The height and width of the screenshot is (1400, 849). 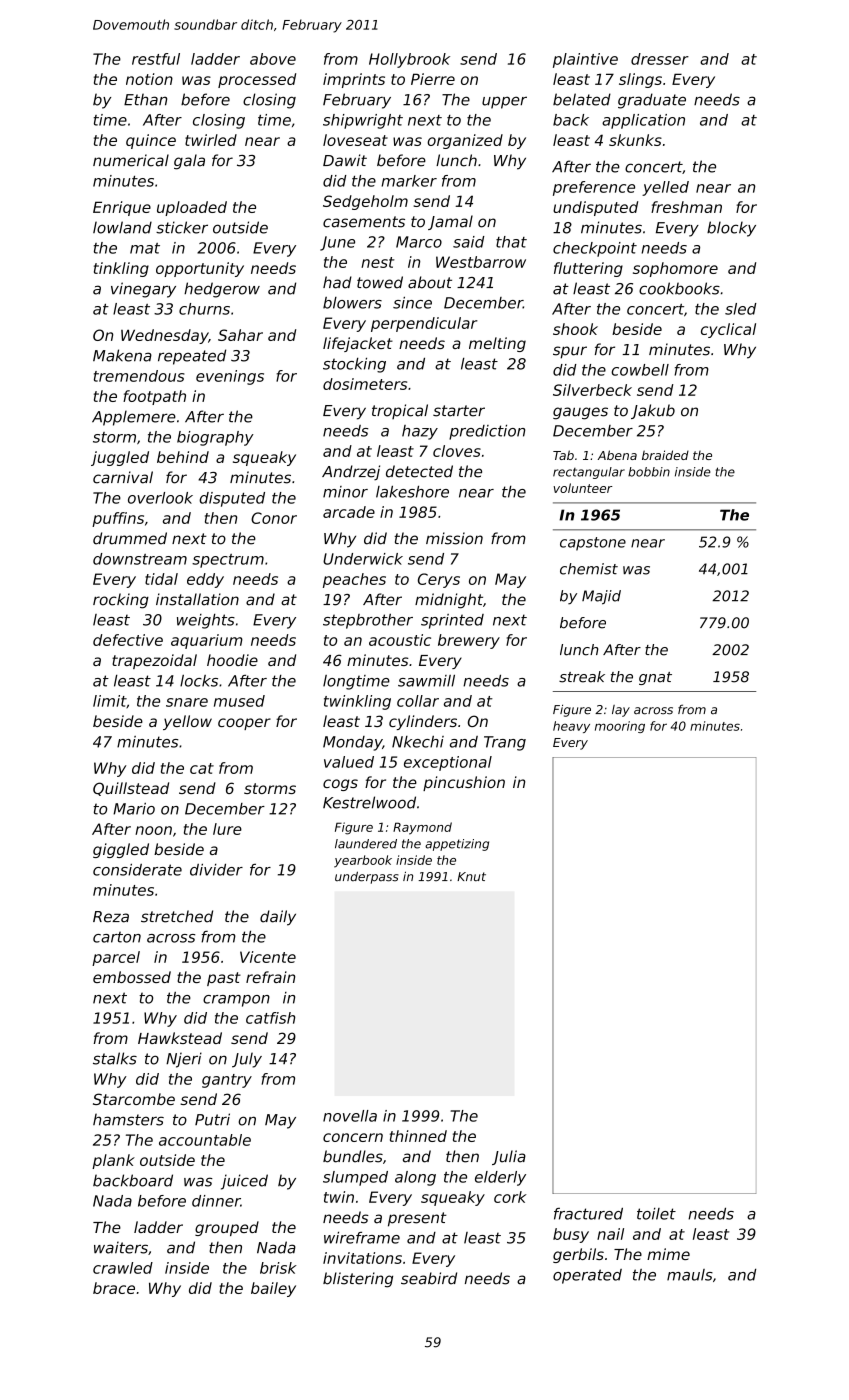 What do you see at coordinates (420, 432) in the screenshot?
I see `hazy` at bounding box center [420, 432].
